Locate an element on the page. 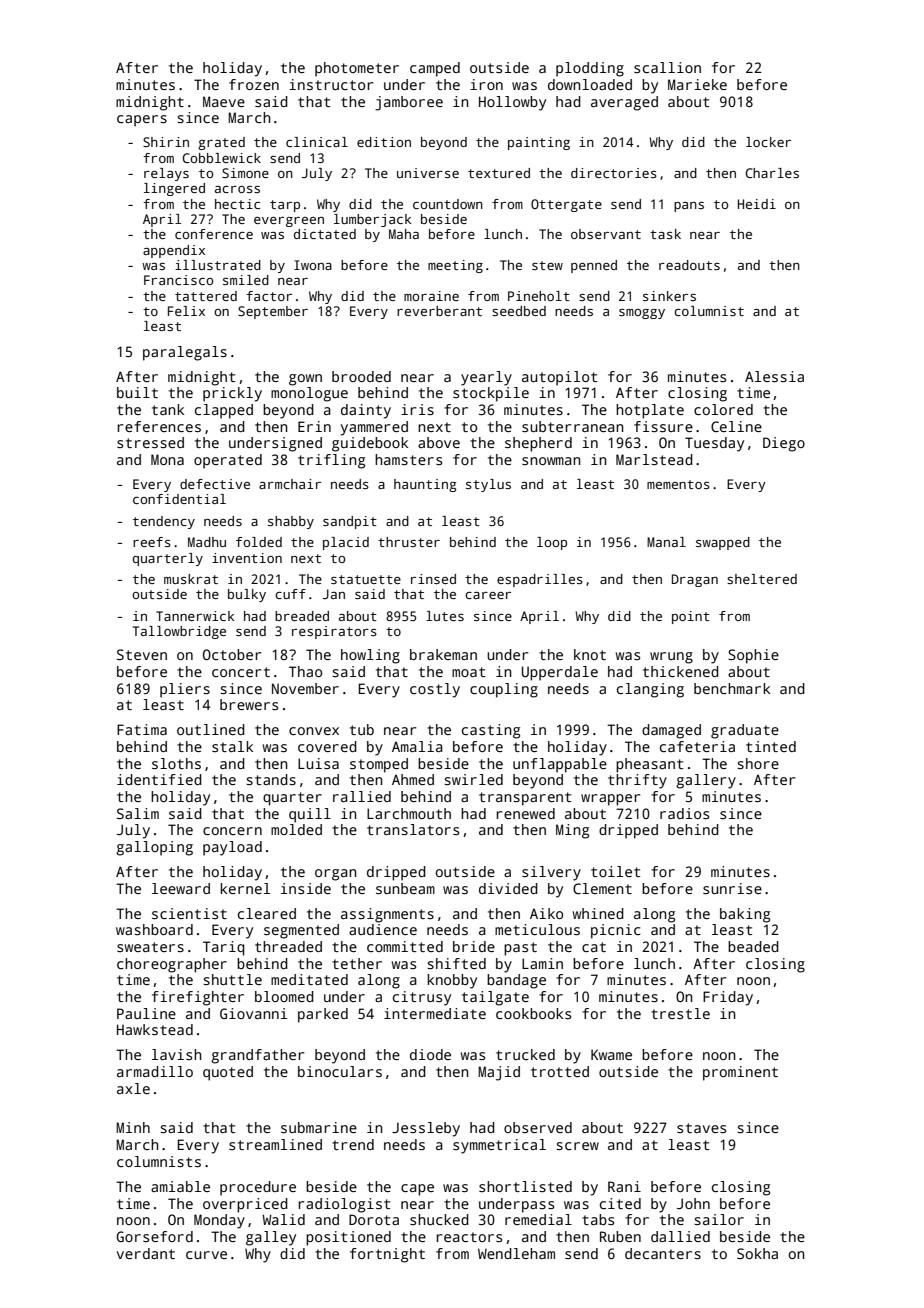  relays is located at coordinates (166, 174).
